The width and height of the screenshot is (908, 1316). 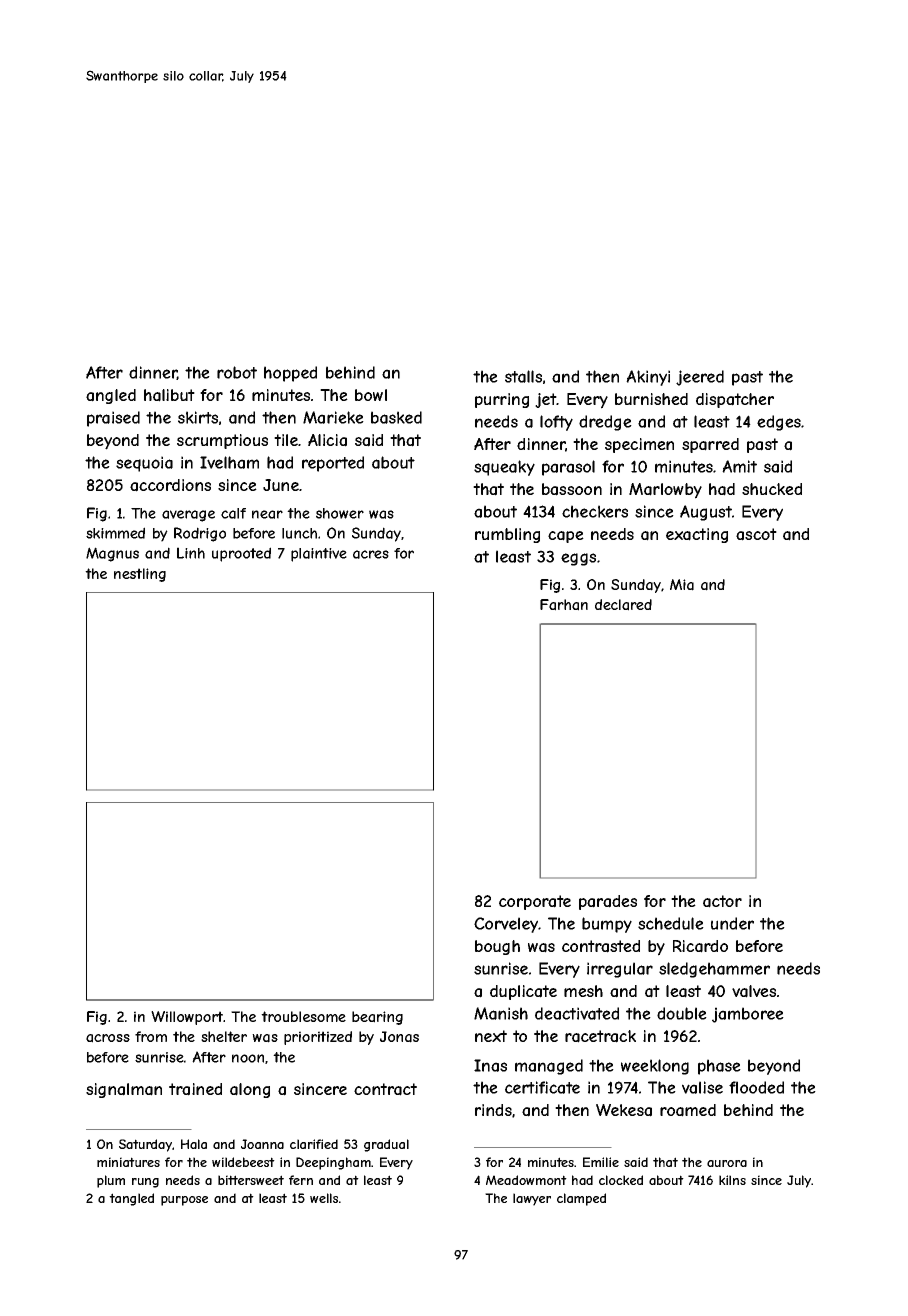 I want to click on Mia, so click(x=682, y=585).
